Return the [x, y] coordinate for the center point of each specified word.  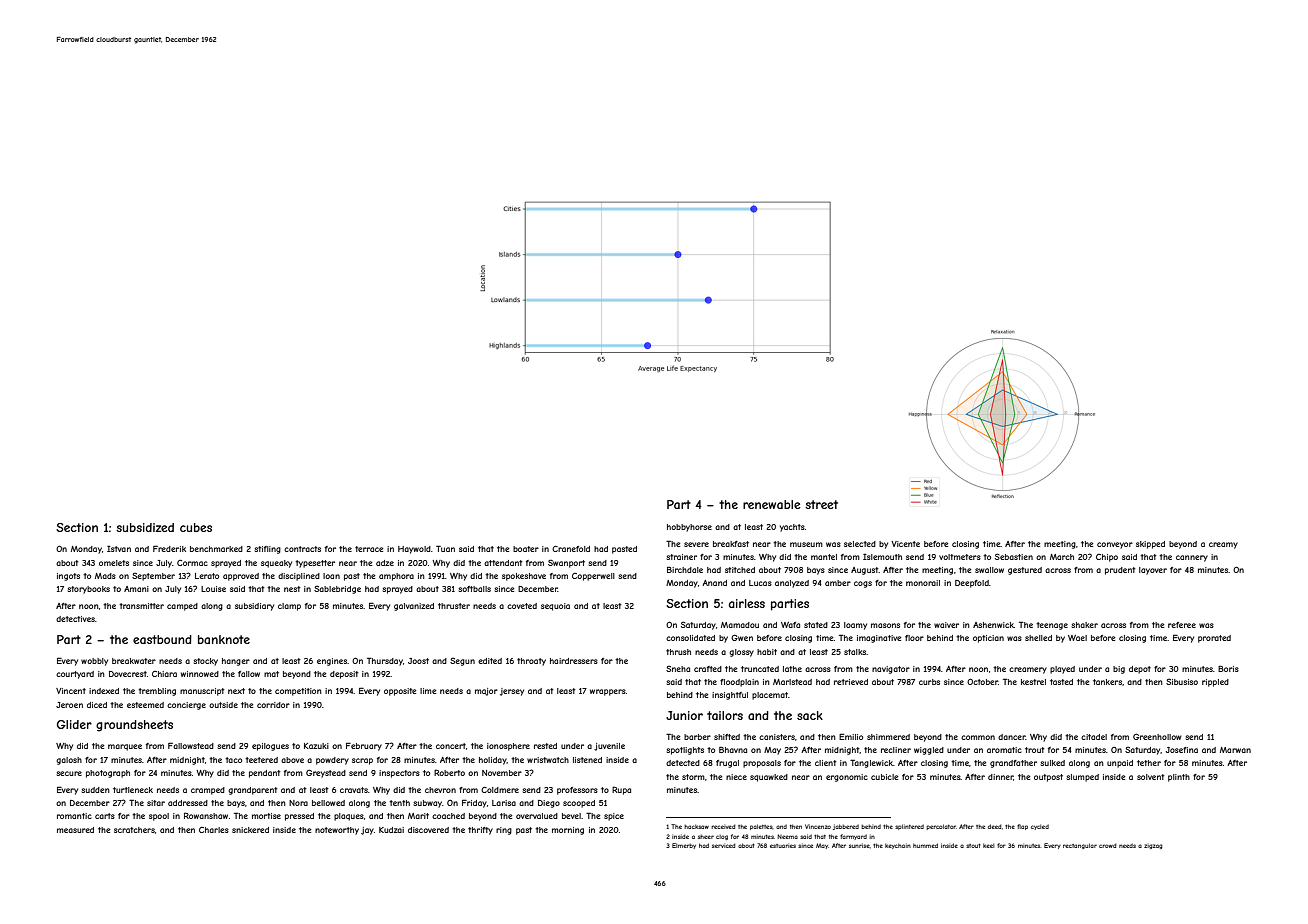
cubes [196, 527]
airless [747, 603]
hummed [925, 845]
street [821, 504]
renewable [772, 504]
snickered [250, 830]
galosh [69, 761]
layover [1153, 571]
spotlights [685, 751]
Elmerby [684, 846]
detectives [75, 619]
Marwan [1235, 750]
